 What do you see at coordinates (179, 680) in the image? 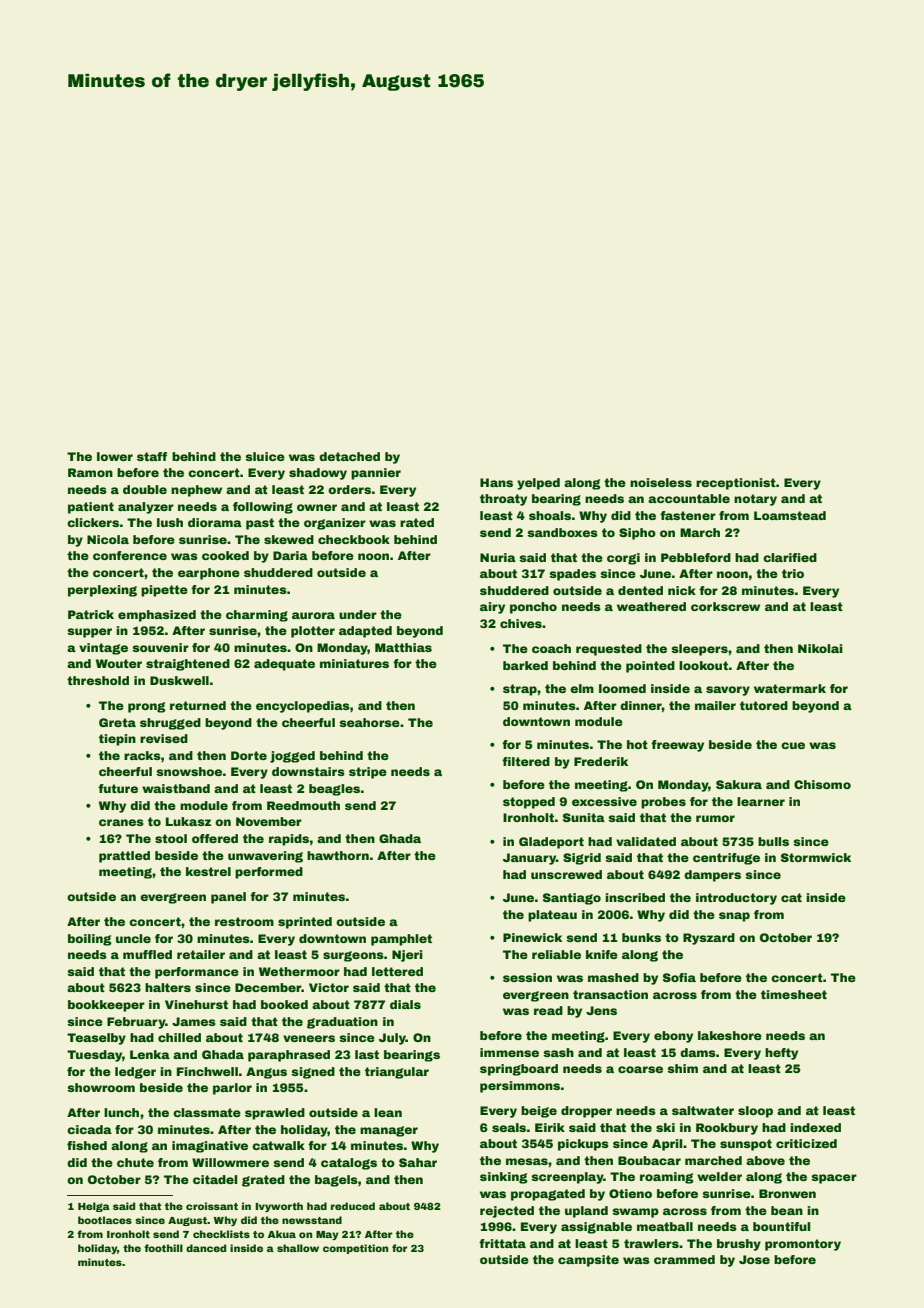
I see `Duskwell` at bounding box center [179, 680].
